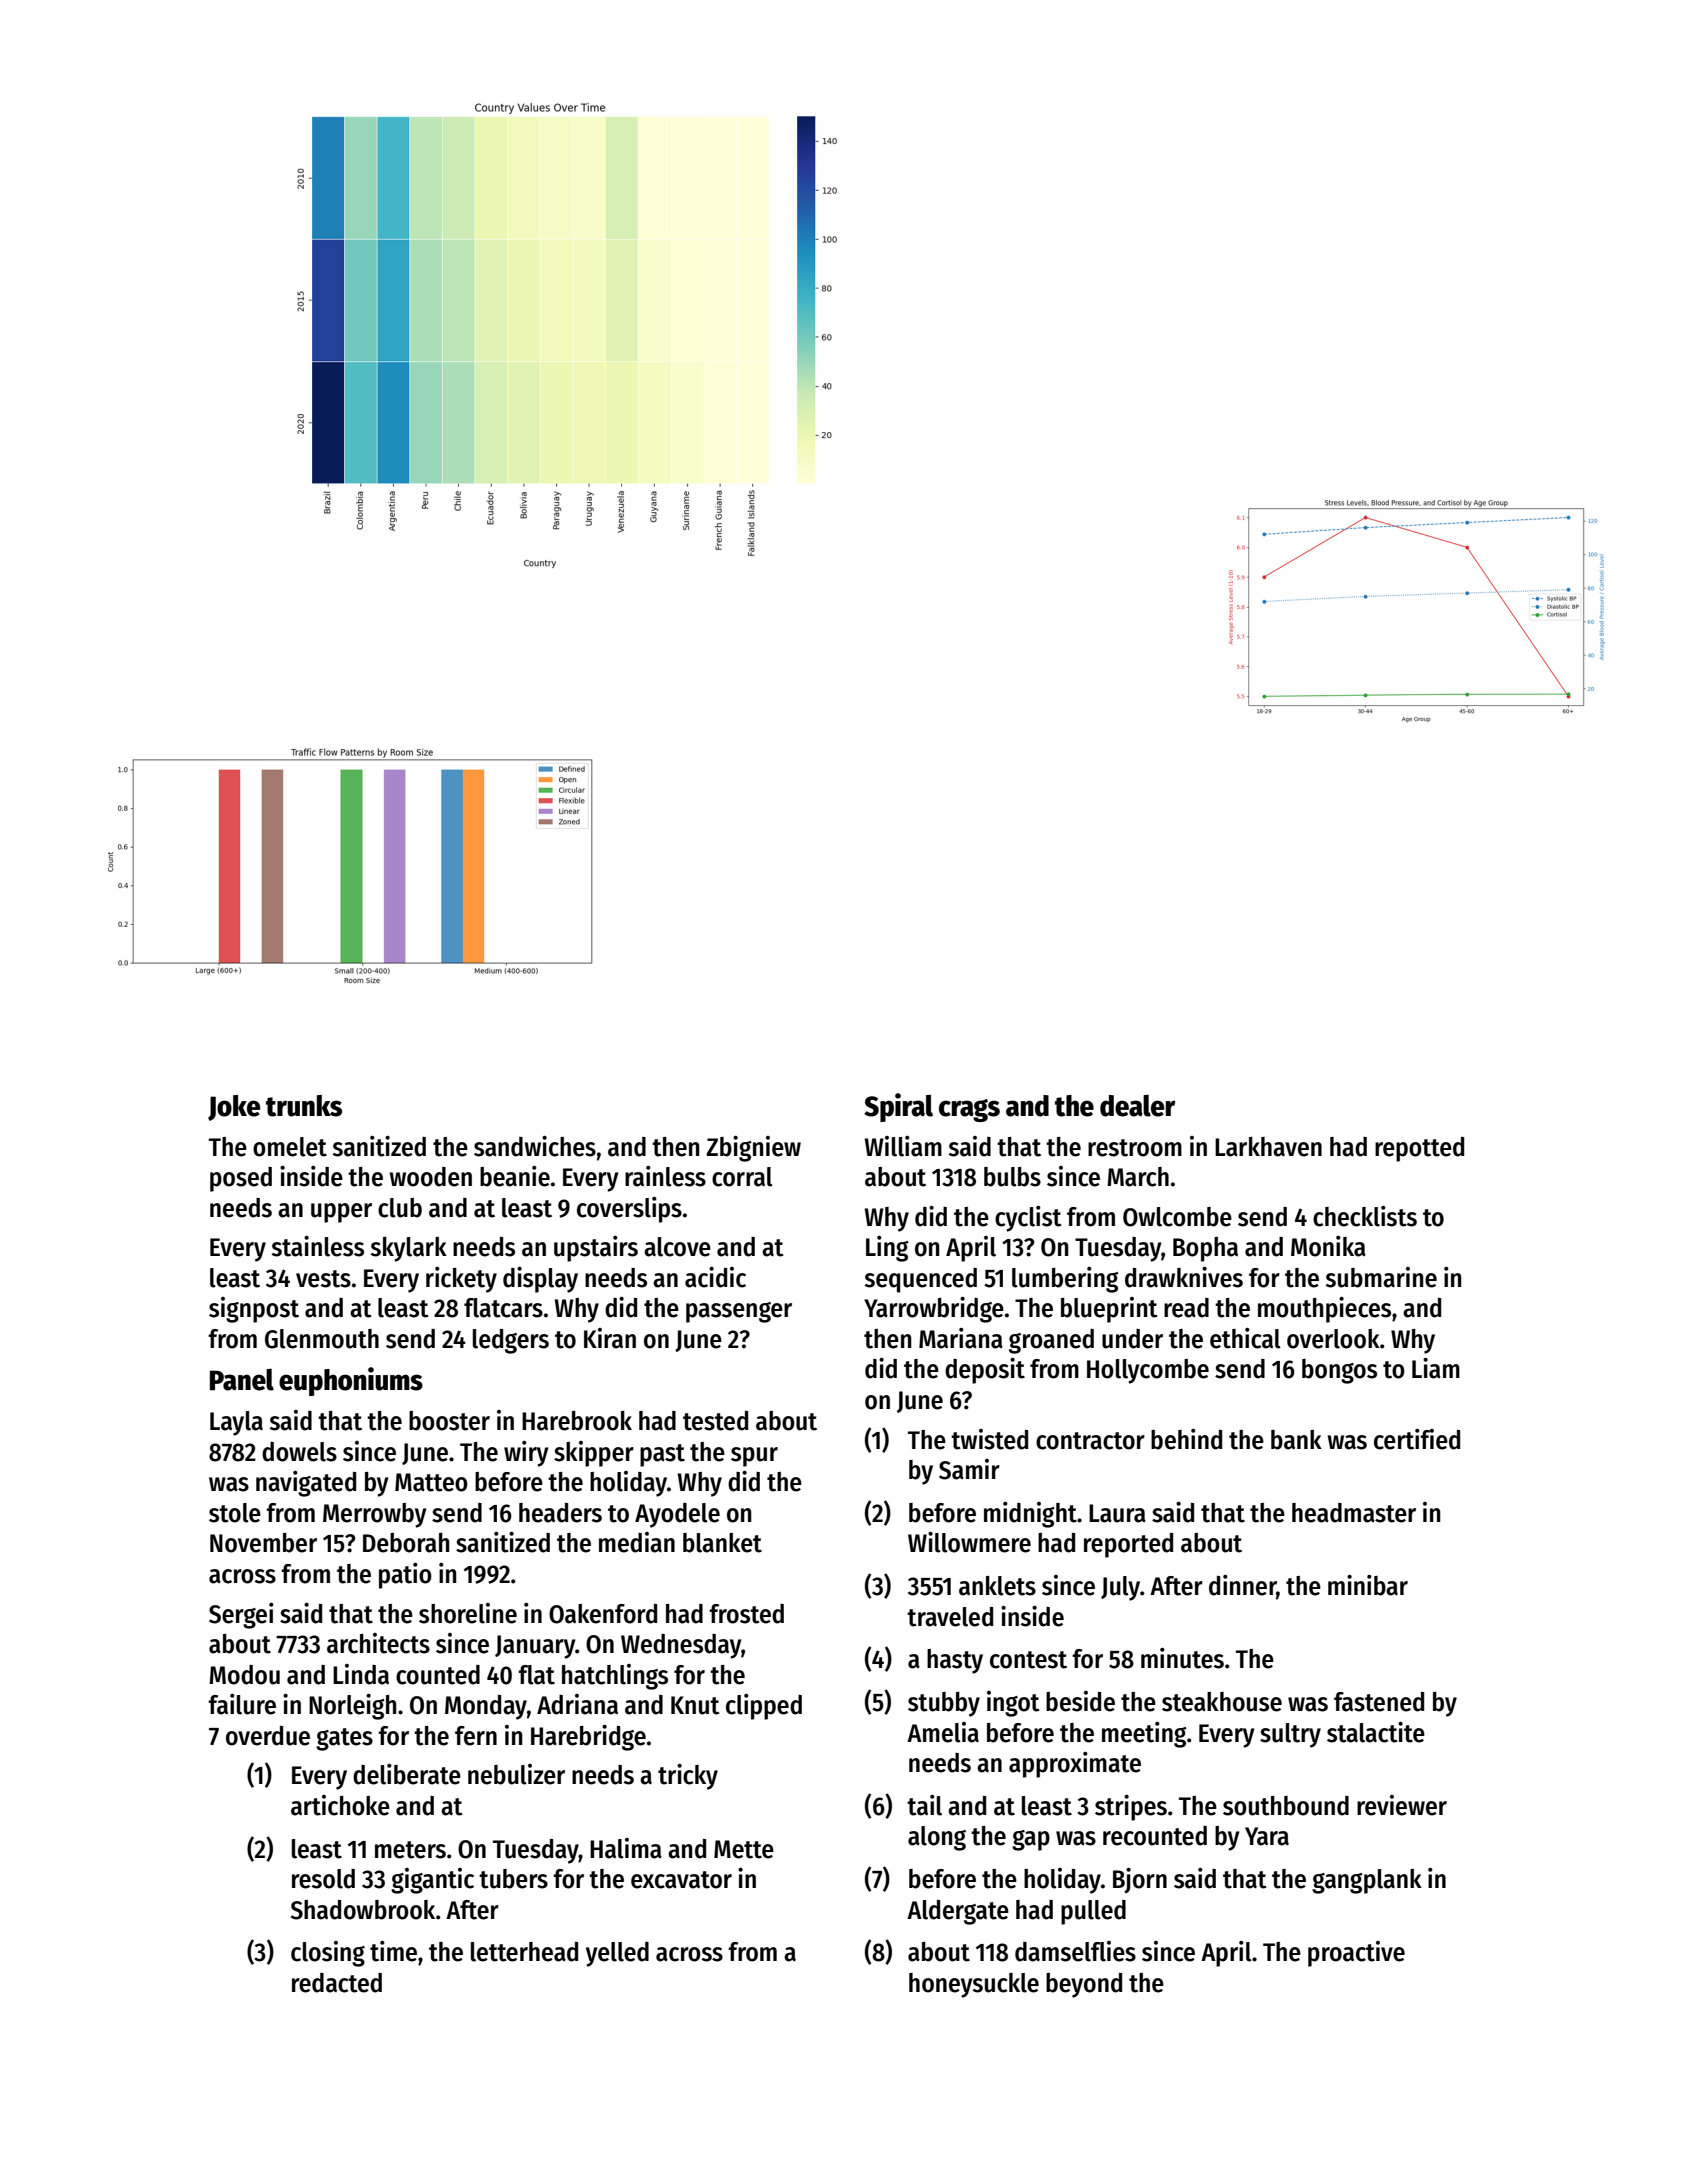 Image resolution: width=1683 pixels, height=2178 pixels. Describe the element at coordinates (1419, 1149) in the screenshot. I see `repotted` at that location.
